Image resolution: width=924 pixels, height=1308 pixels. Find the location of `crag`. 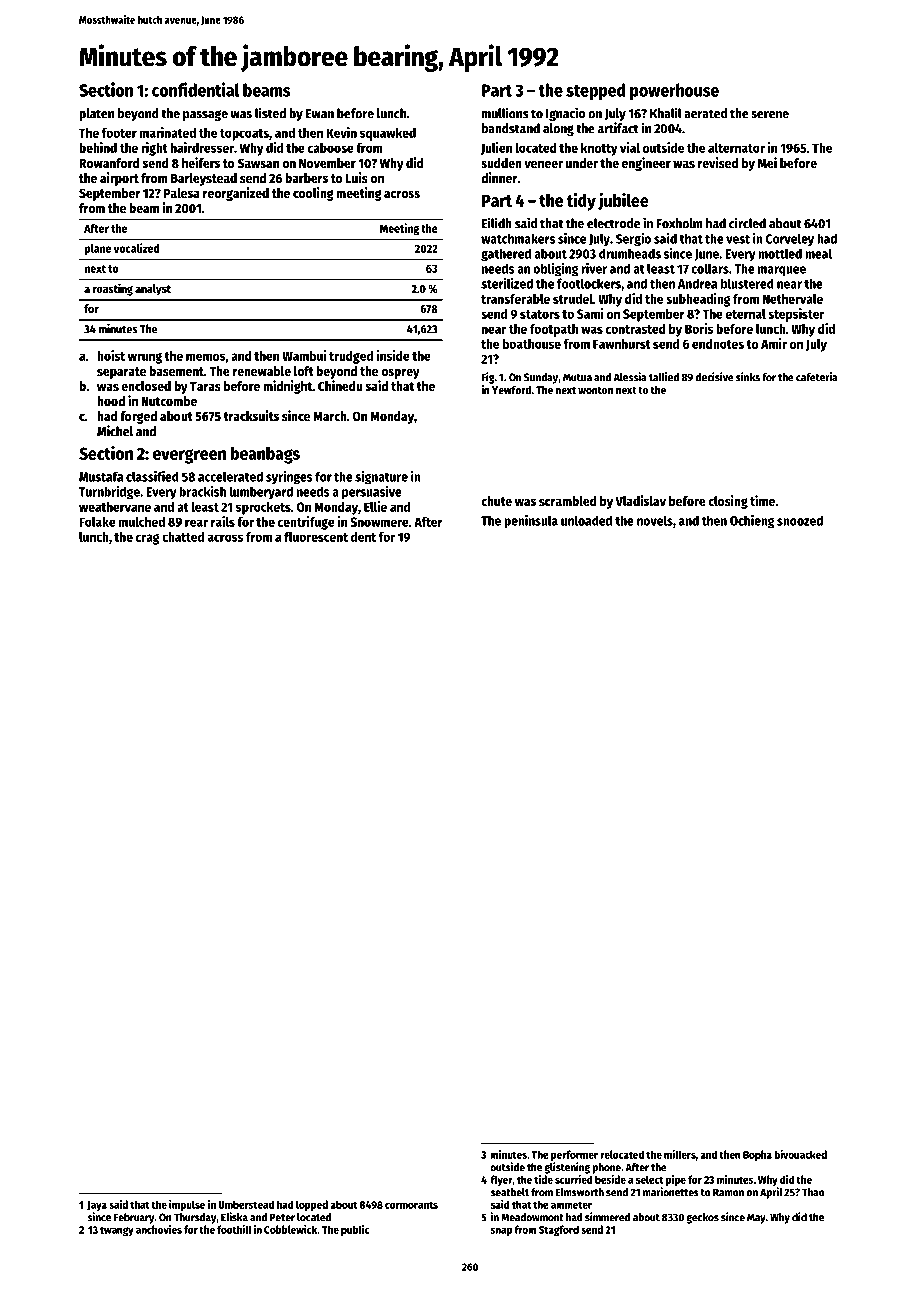

crag is located at coordinates (148, 539).
